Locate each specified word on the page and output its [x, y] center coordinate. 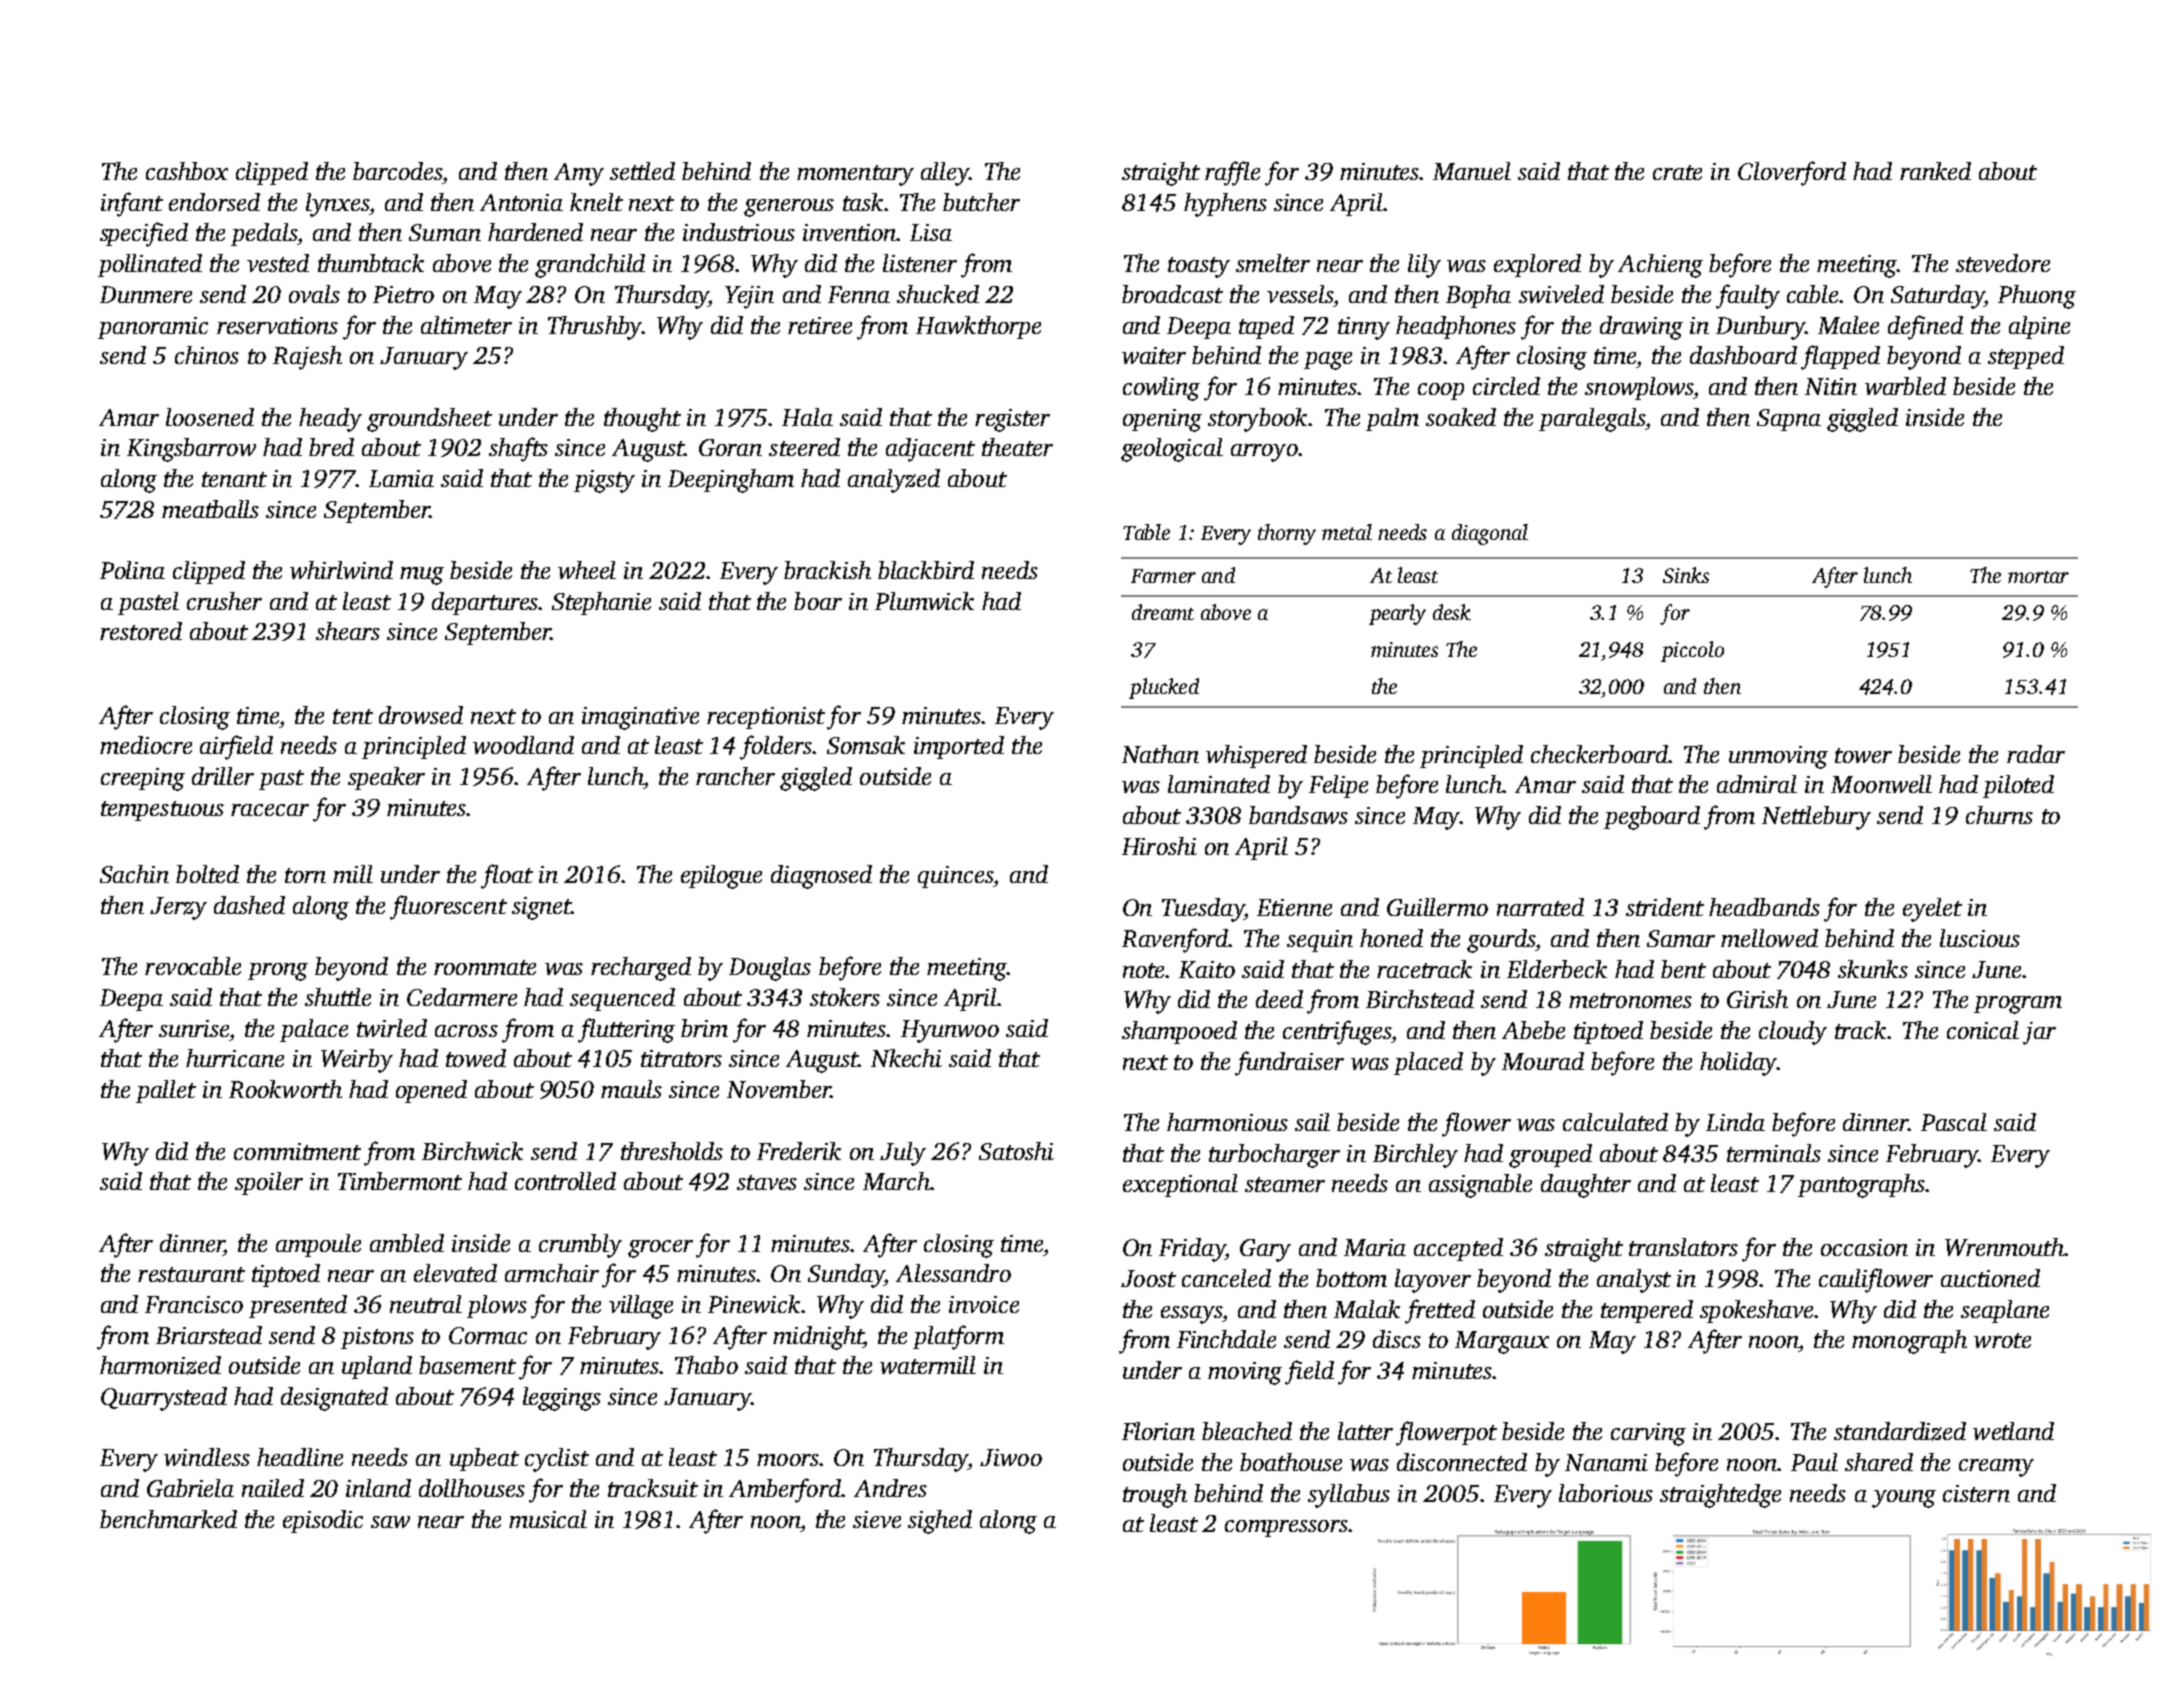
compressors [1286, 1528]
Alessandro [953, 1273]
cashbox [187, 171]
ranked [1935, 171]
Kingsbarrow [191, 450]
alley [945, 174]
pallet [166, 1091]
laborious [1606, 1493]
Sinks [1686, 575]
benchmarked [168, 1519]
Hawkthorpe [978, 327]
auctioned [1990, 1278]
